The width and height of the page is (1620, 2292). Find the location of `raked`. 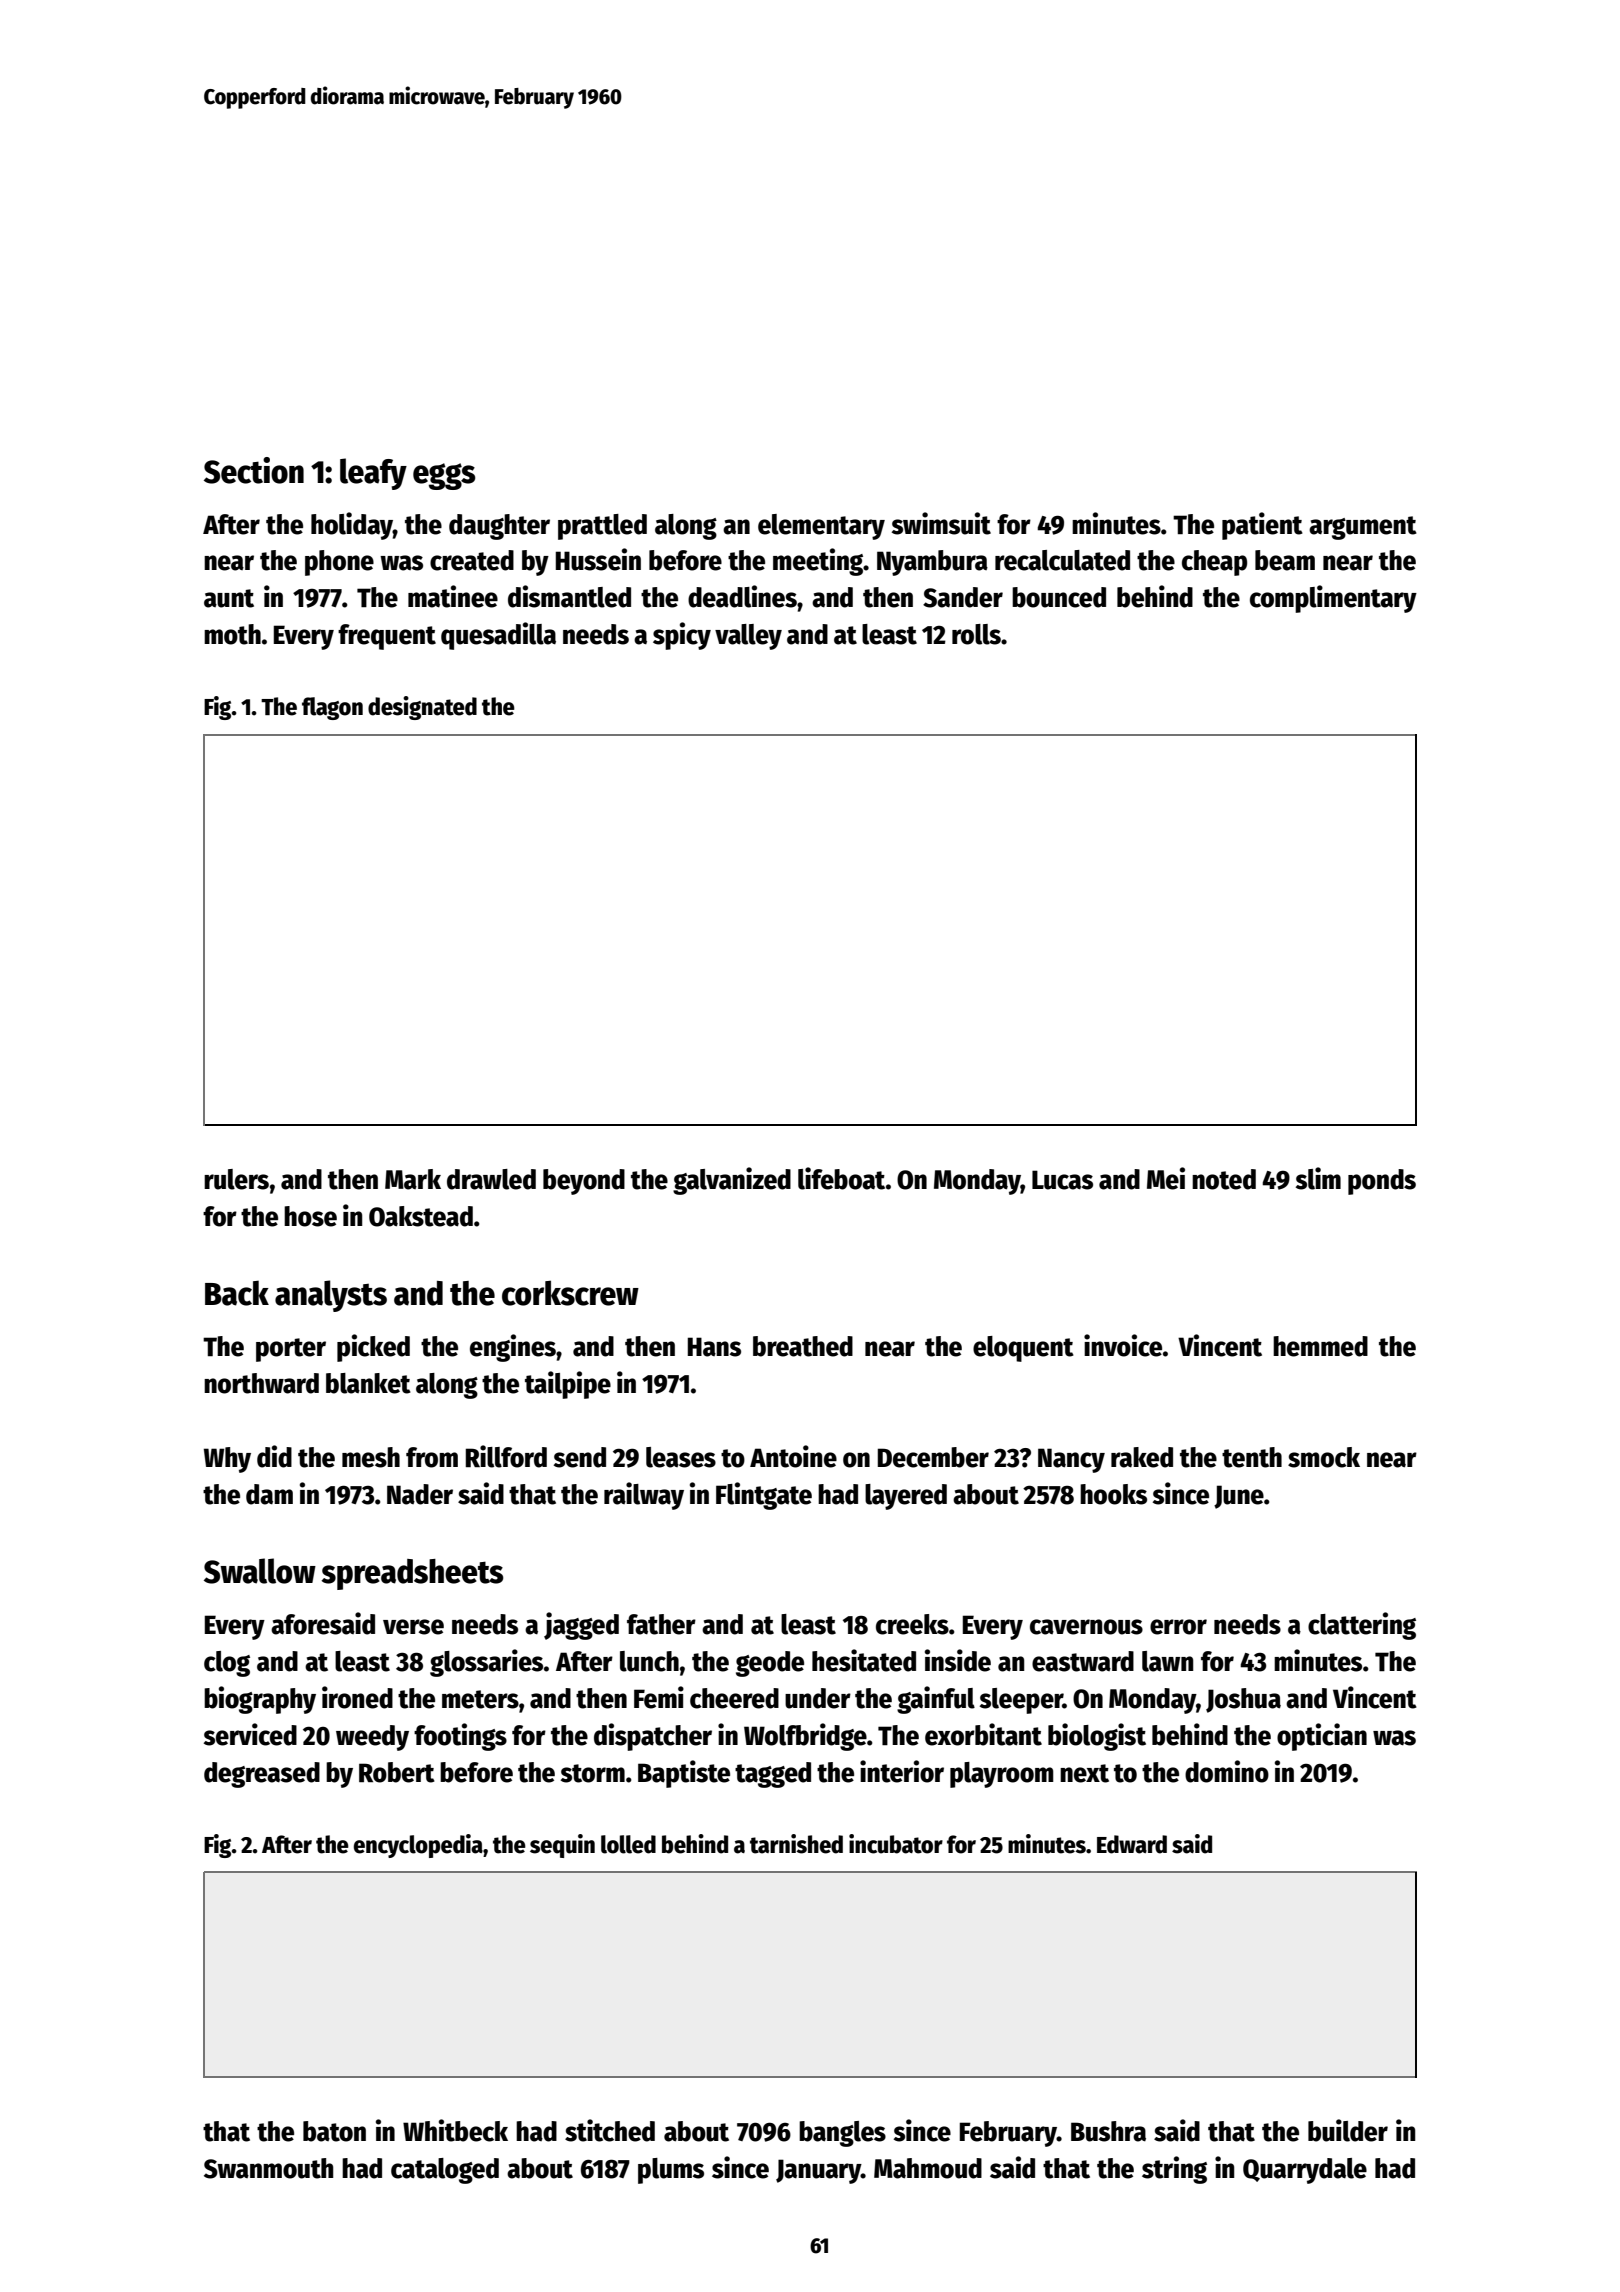

raked is located at coordinates (1142, 1457).
